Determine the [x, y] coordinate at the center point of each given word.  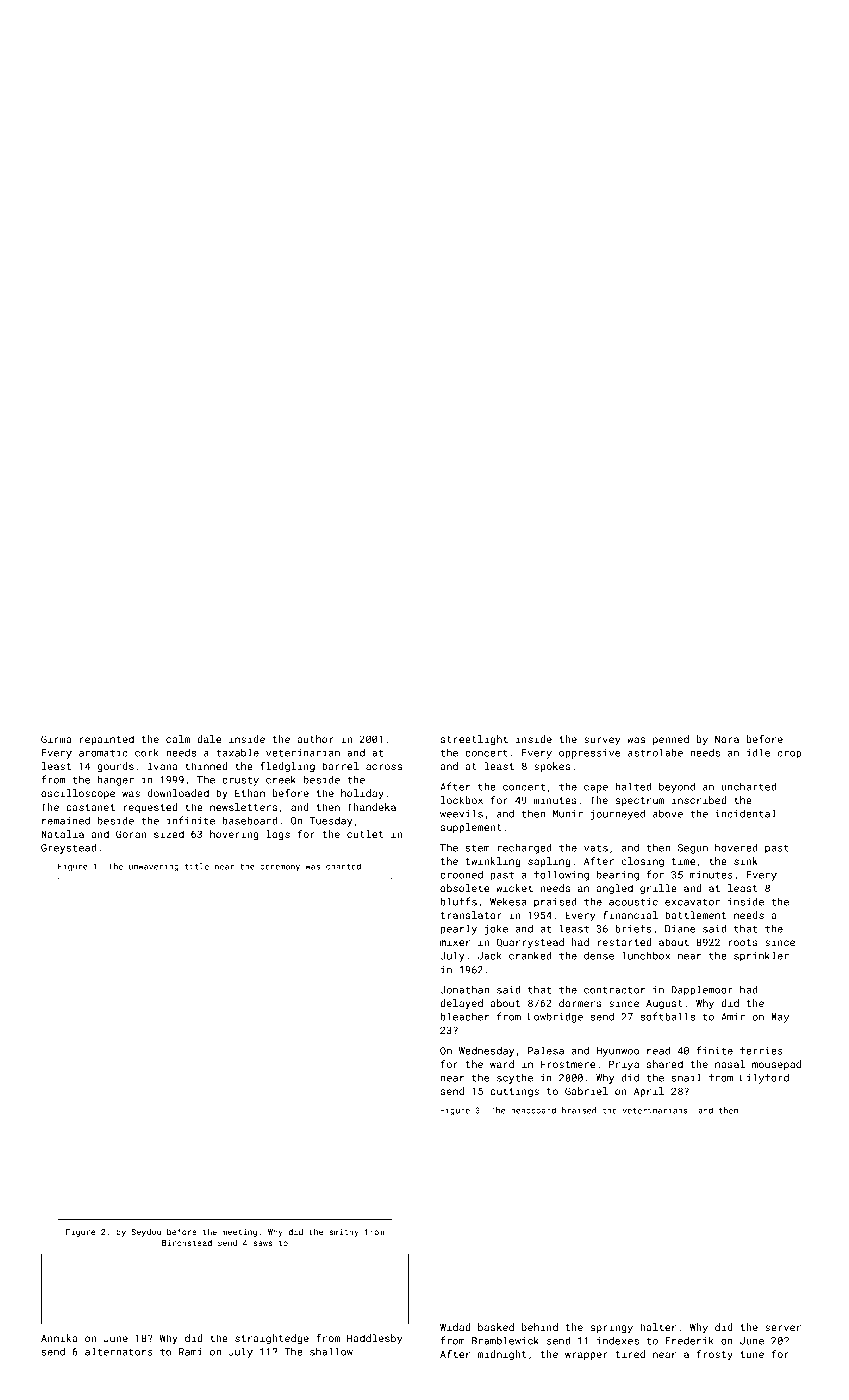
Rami [190, 1352]
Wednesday [486, 1052]
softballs [667, 1016]
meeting [239, 1233]
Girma [56, 739]
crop [789, 755]
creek [281, 780]
